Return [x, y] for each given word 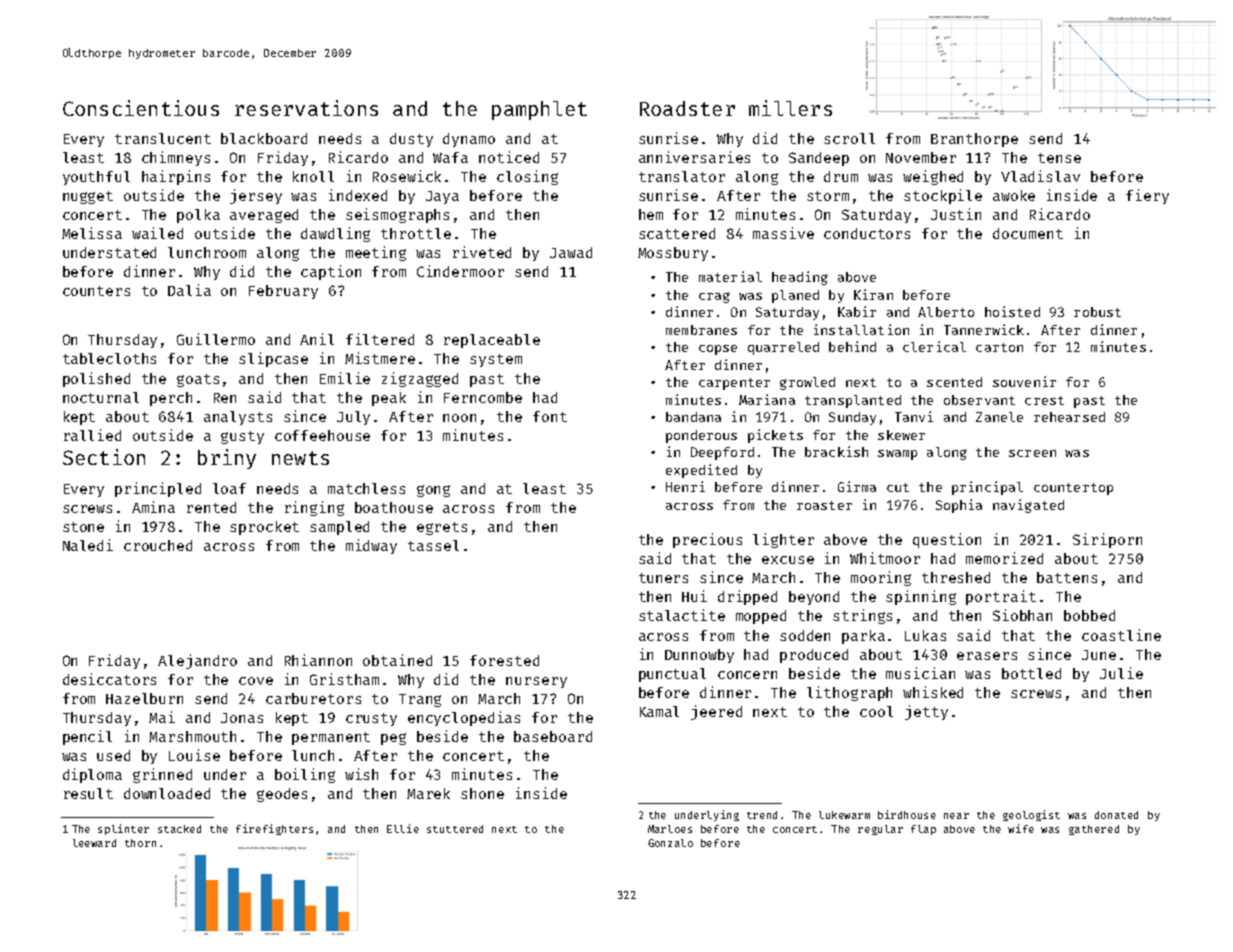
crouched [158, 545]
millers [790, 108]
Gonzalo [670, 843]
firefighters [274, 829]
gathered [1094, 830]
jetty [926, 712]
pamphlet [539, 110]
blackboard [264, 138]
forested [504, 660]
